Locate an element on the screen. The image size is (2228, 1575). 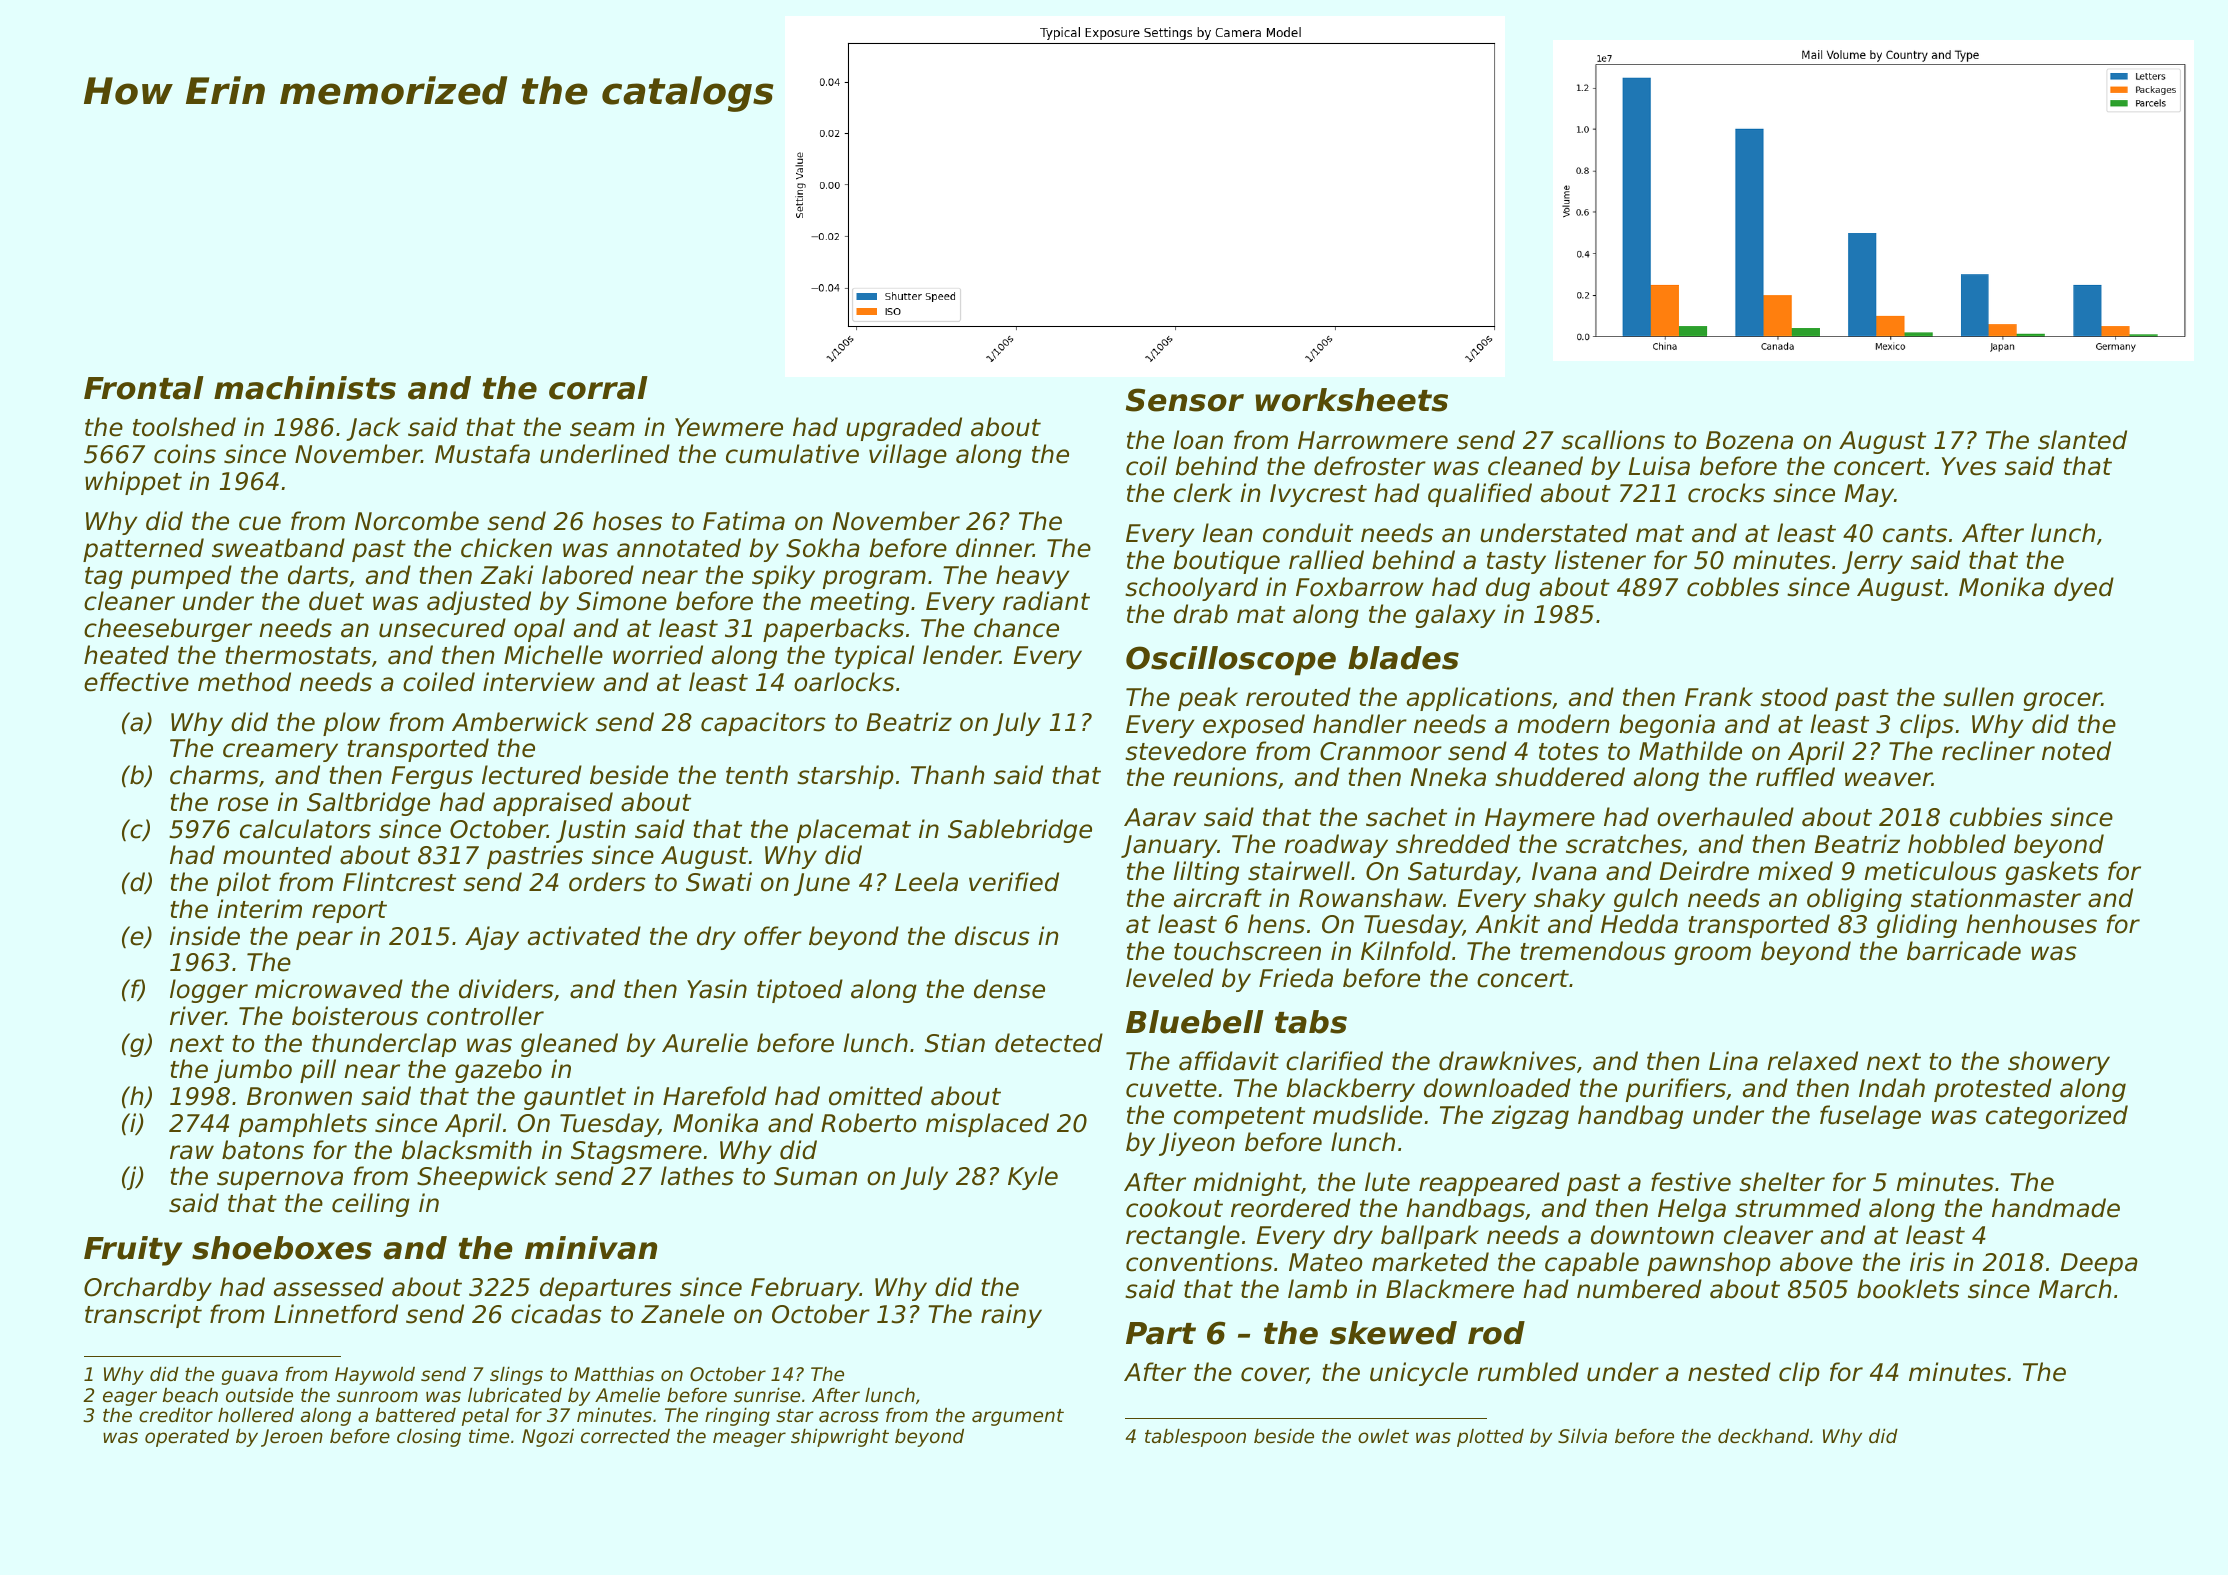
corral is located at coordinates (598, 388).
